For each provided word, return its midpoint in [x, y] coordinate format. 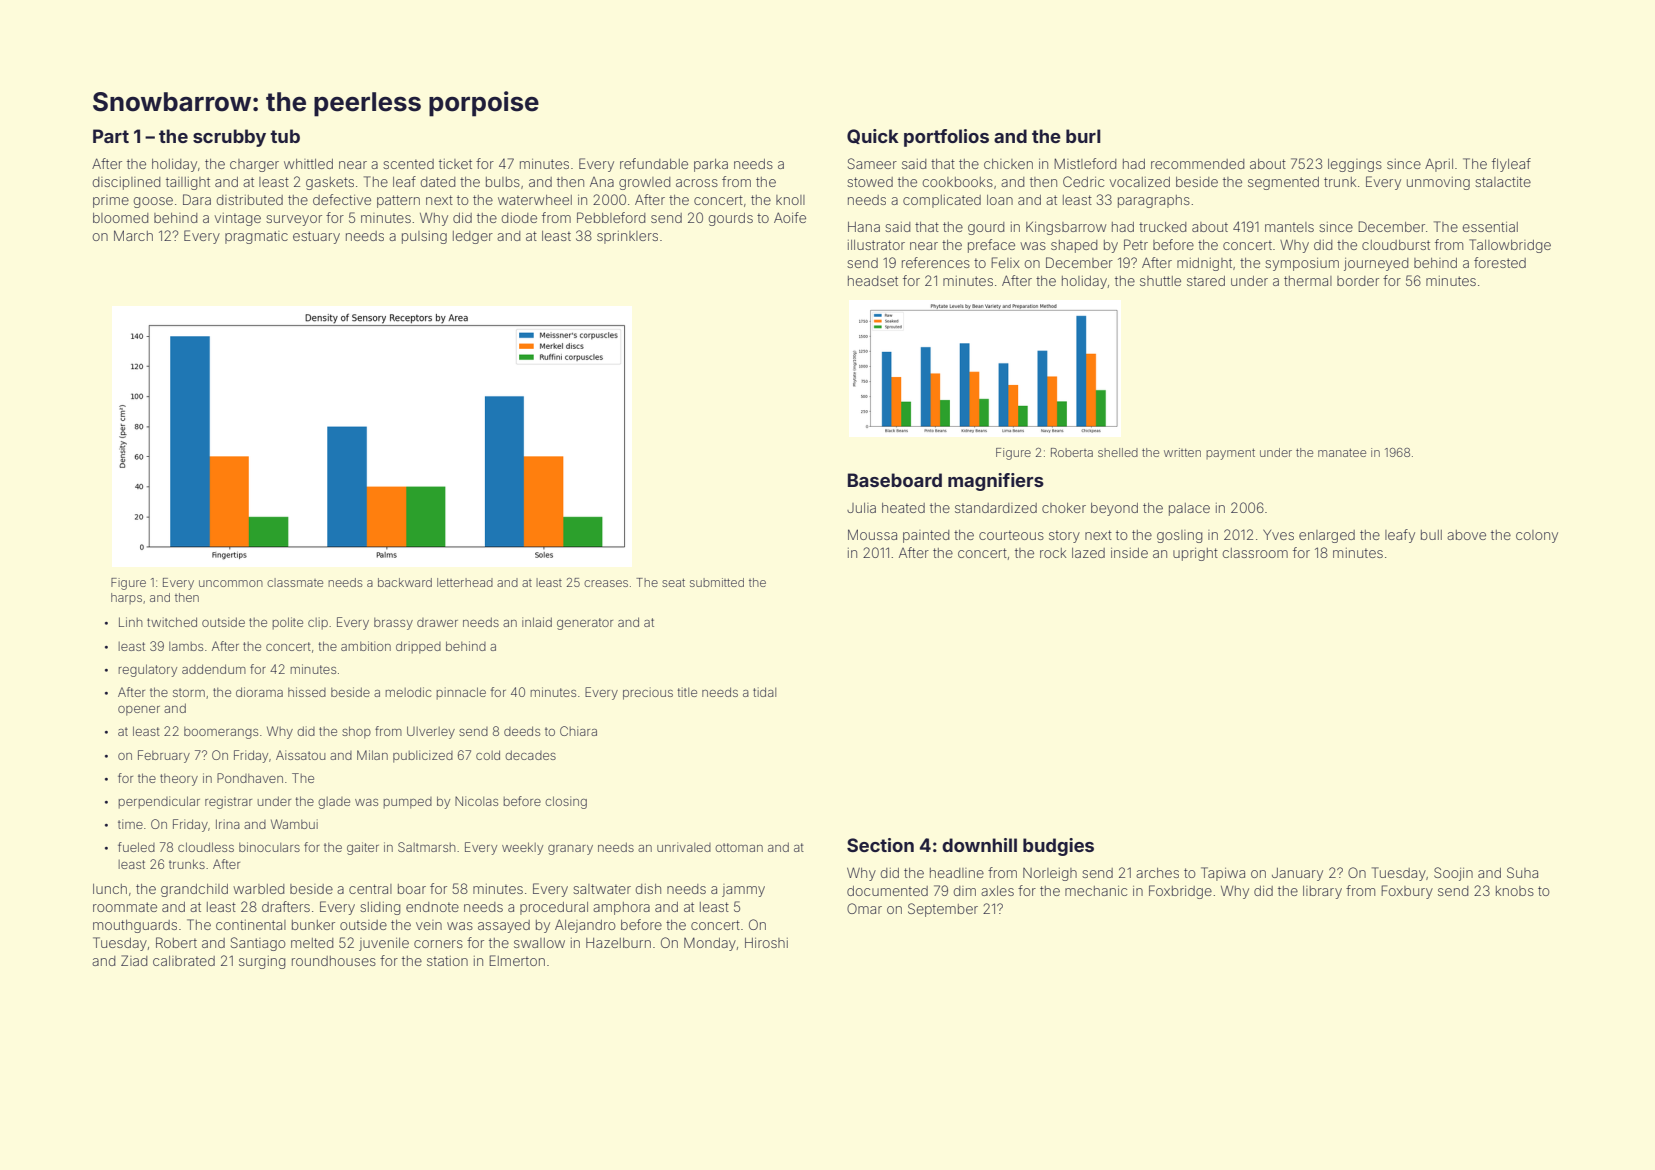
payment [1230, 454]
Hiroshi [766, 943]
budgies [1058, 847]
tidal [764, 692]
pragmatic [256, 237]
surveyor [294, 220]
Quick [873, 136]
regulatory [148, 670]
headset [873, 281]
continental [251, 925]
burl [1083, 136]
